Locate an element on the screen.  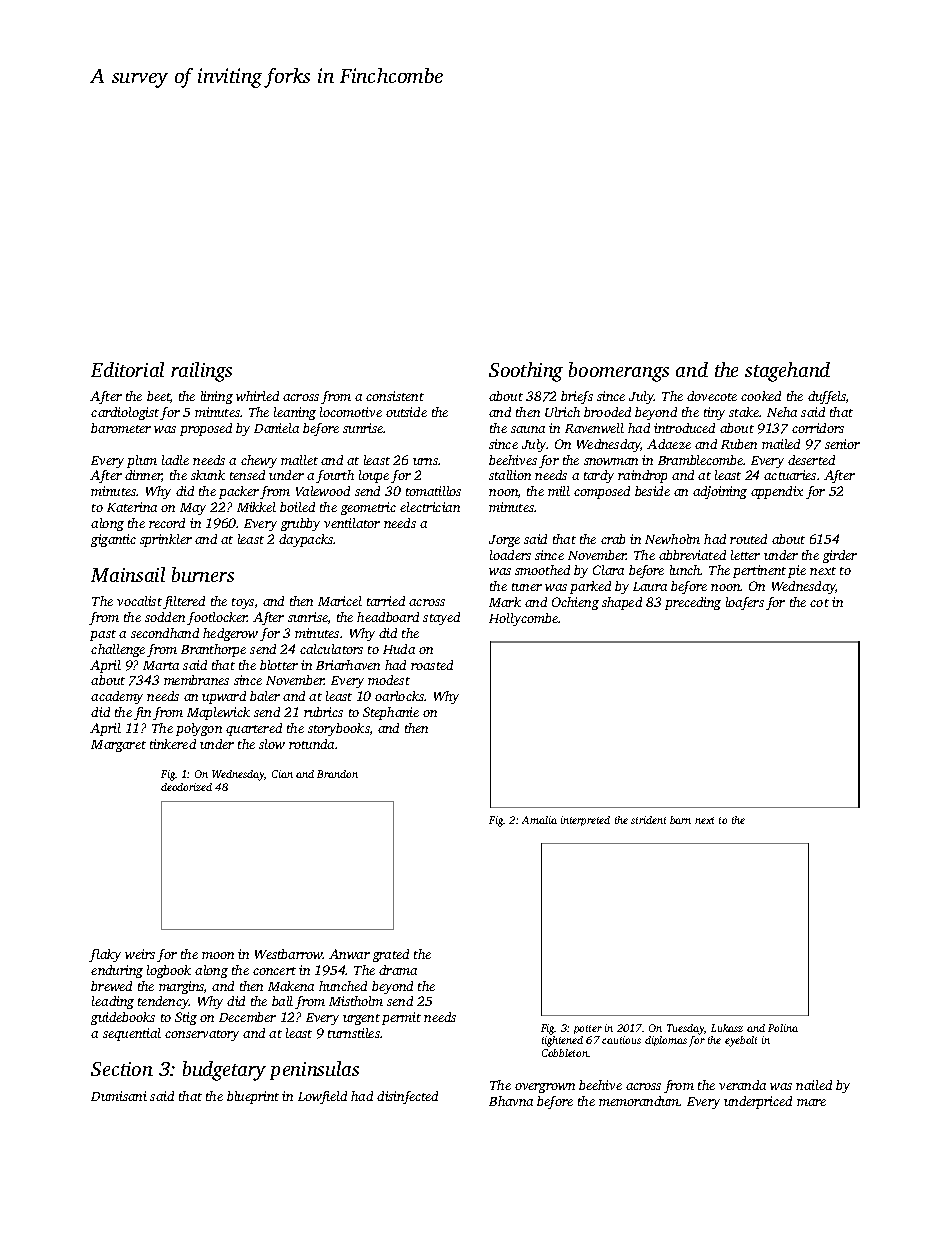
Lowfield is located at coordinates (322, 1097).
